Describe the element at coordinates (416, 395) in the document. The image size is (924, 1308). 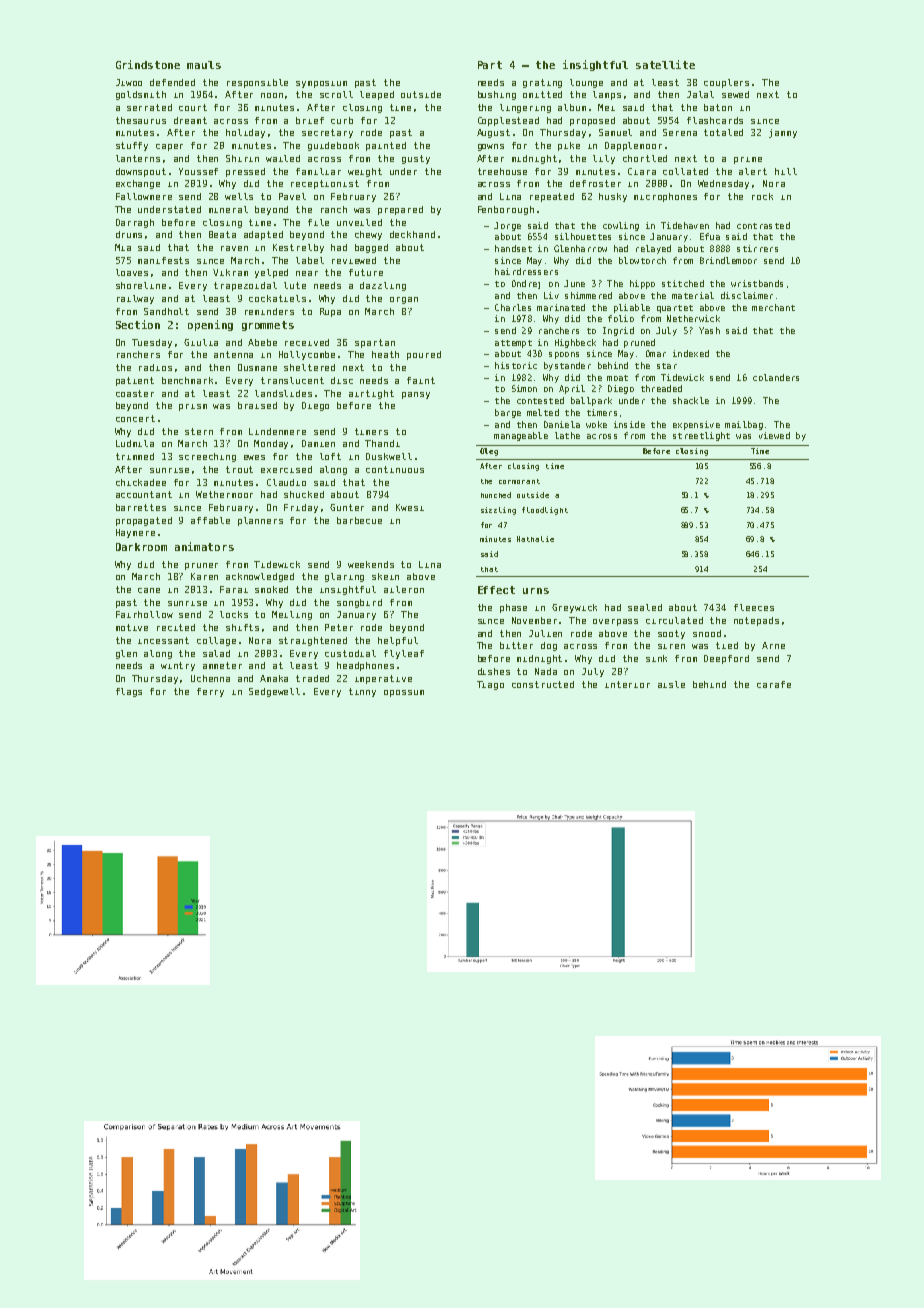
I see `pansy` at that location.
